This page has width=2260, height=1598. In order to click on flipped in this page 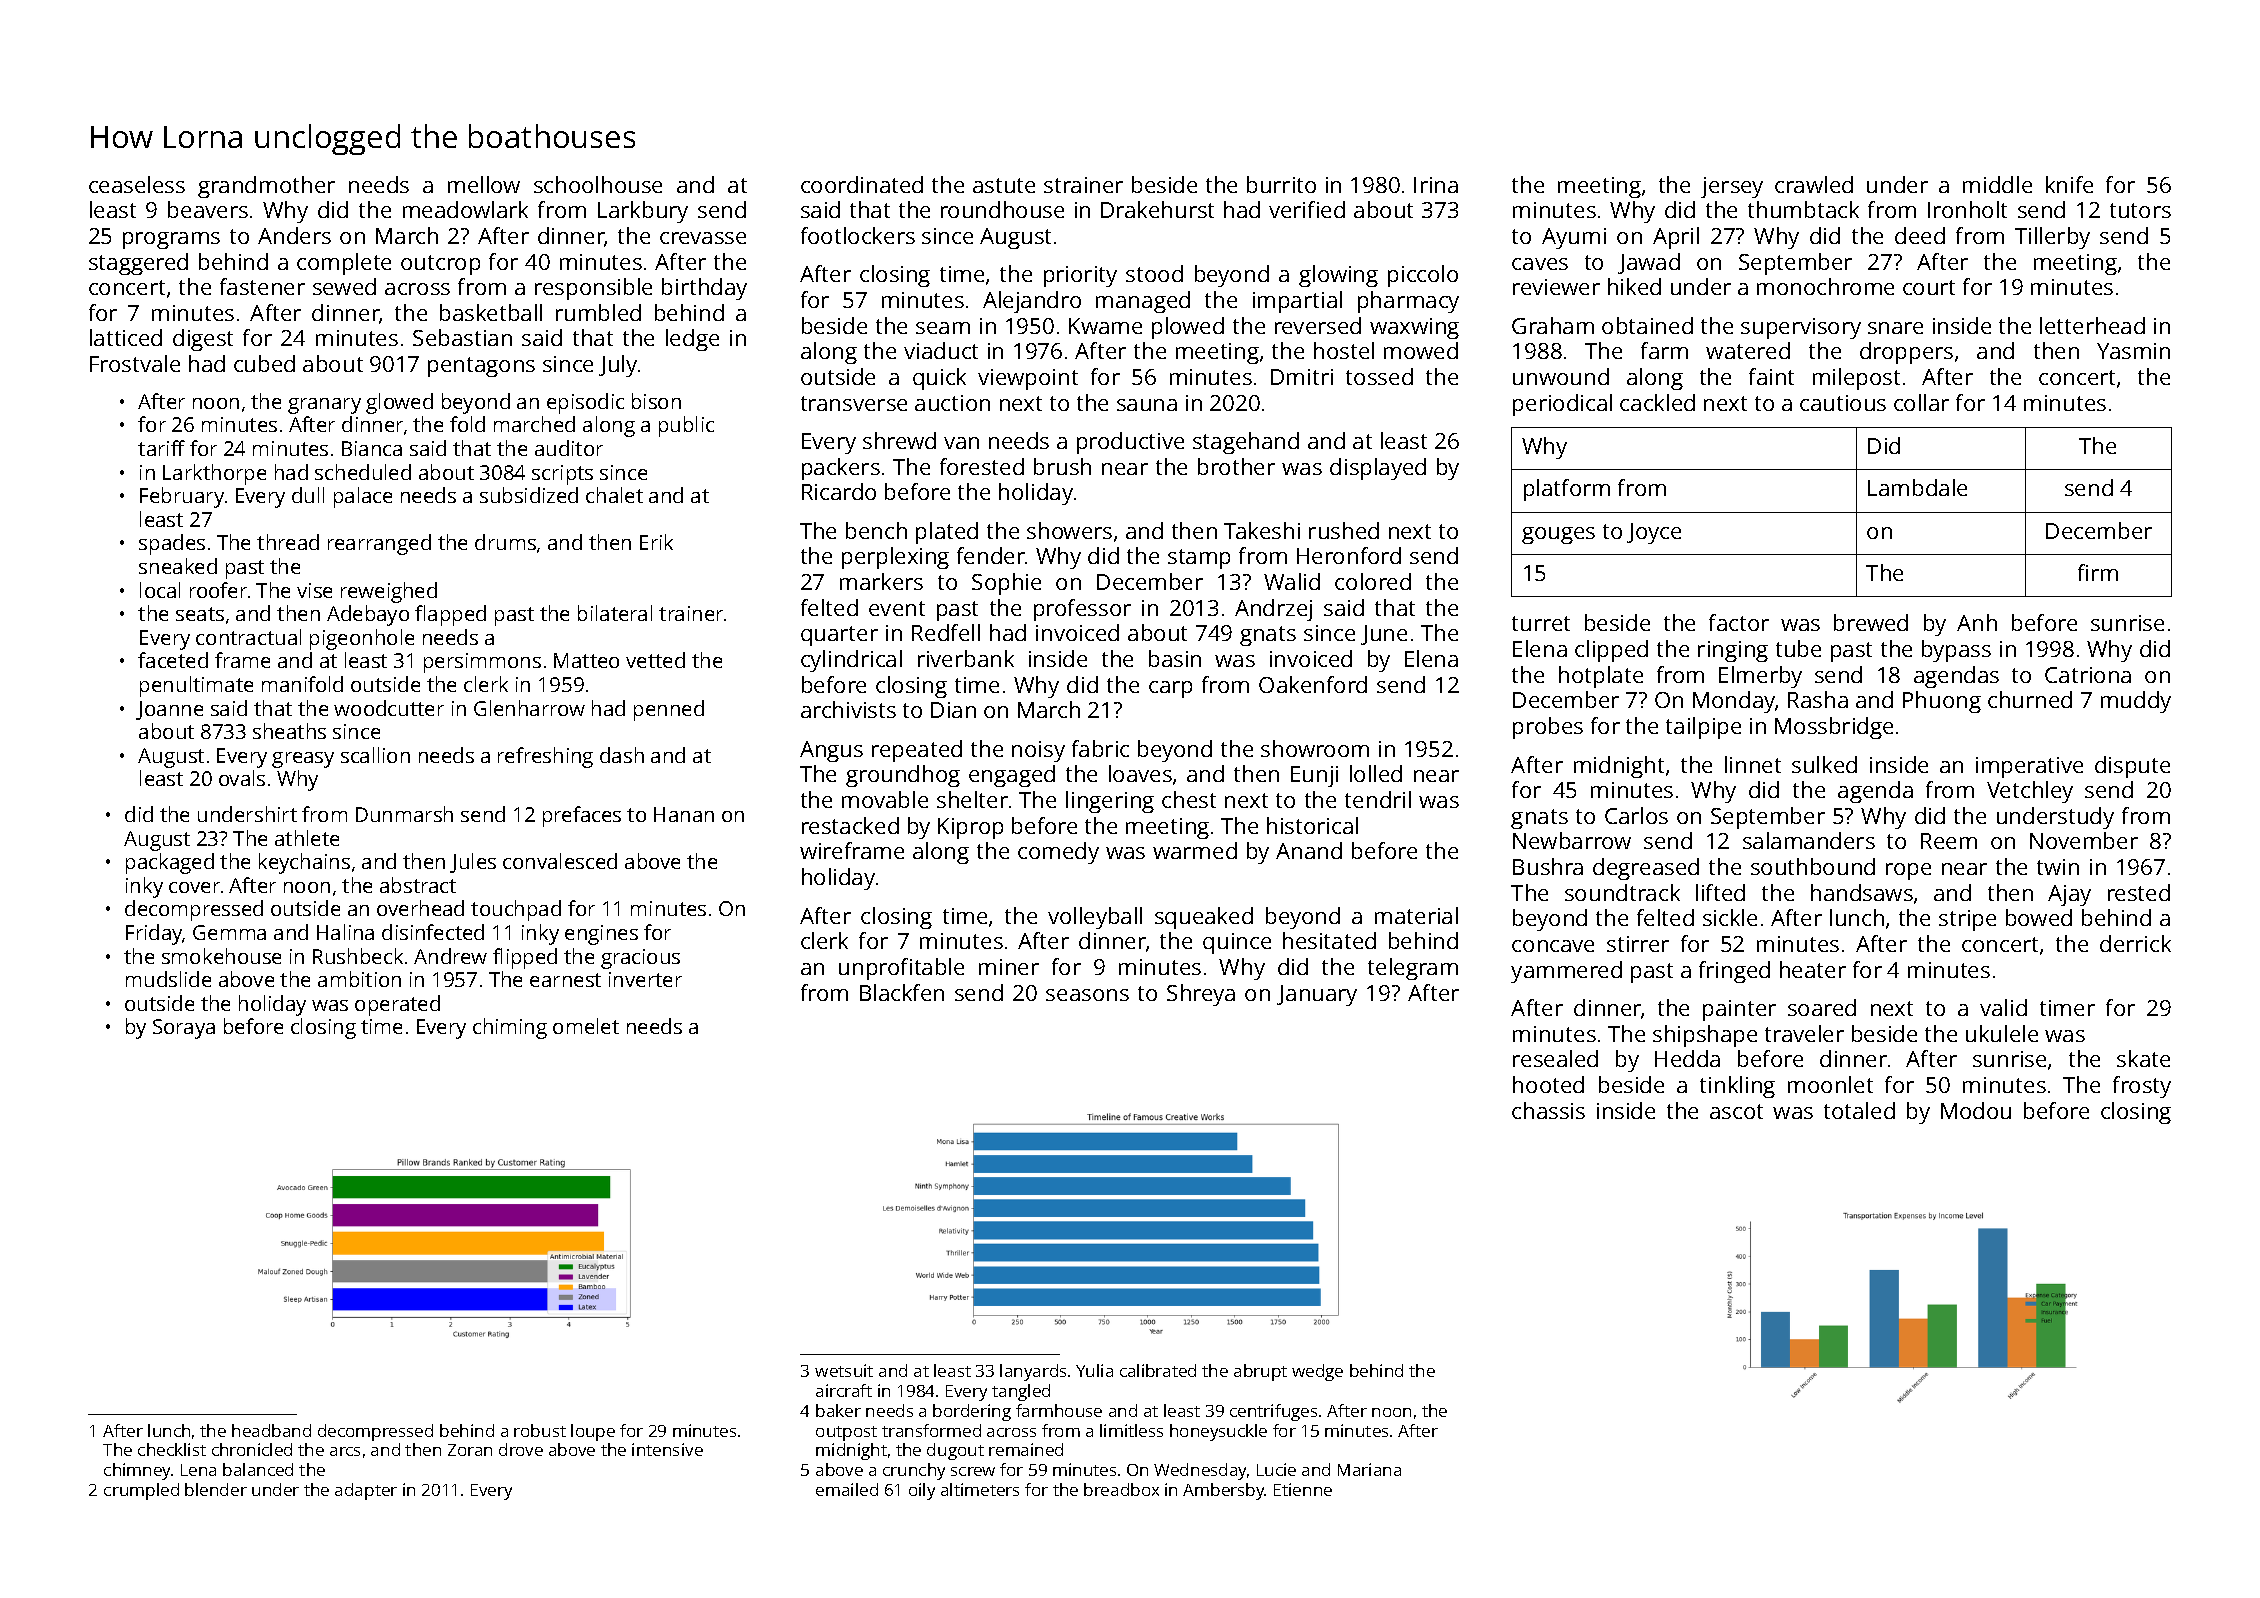, I will do `click(525, 958)`.
